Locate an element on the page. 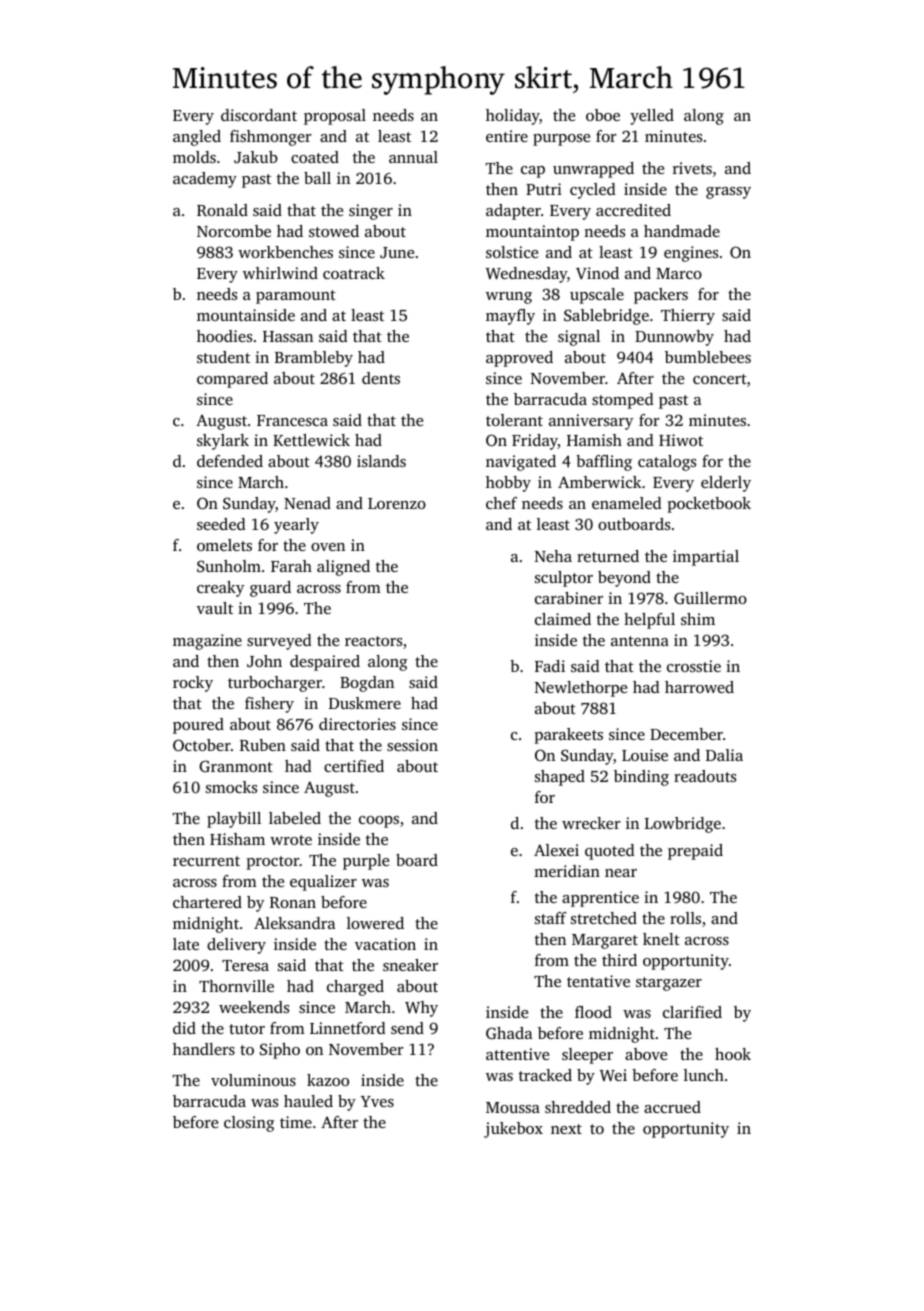 The width and height of the page is (924, 1311). Alexei is located at coordinates (556, 850).
